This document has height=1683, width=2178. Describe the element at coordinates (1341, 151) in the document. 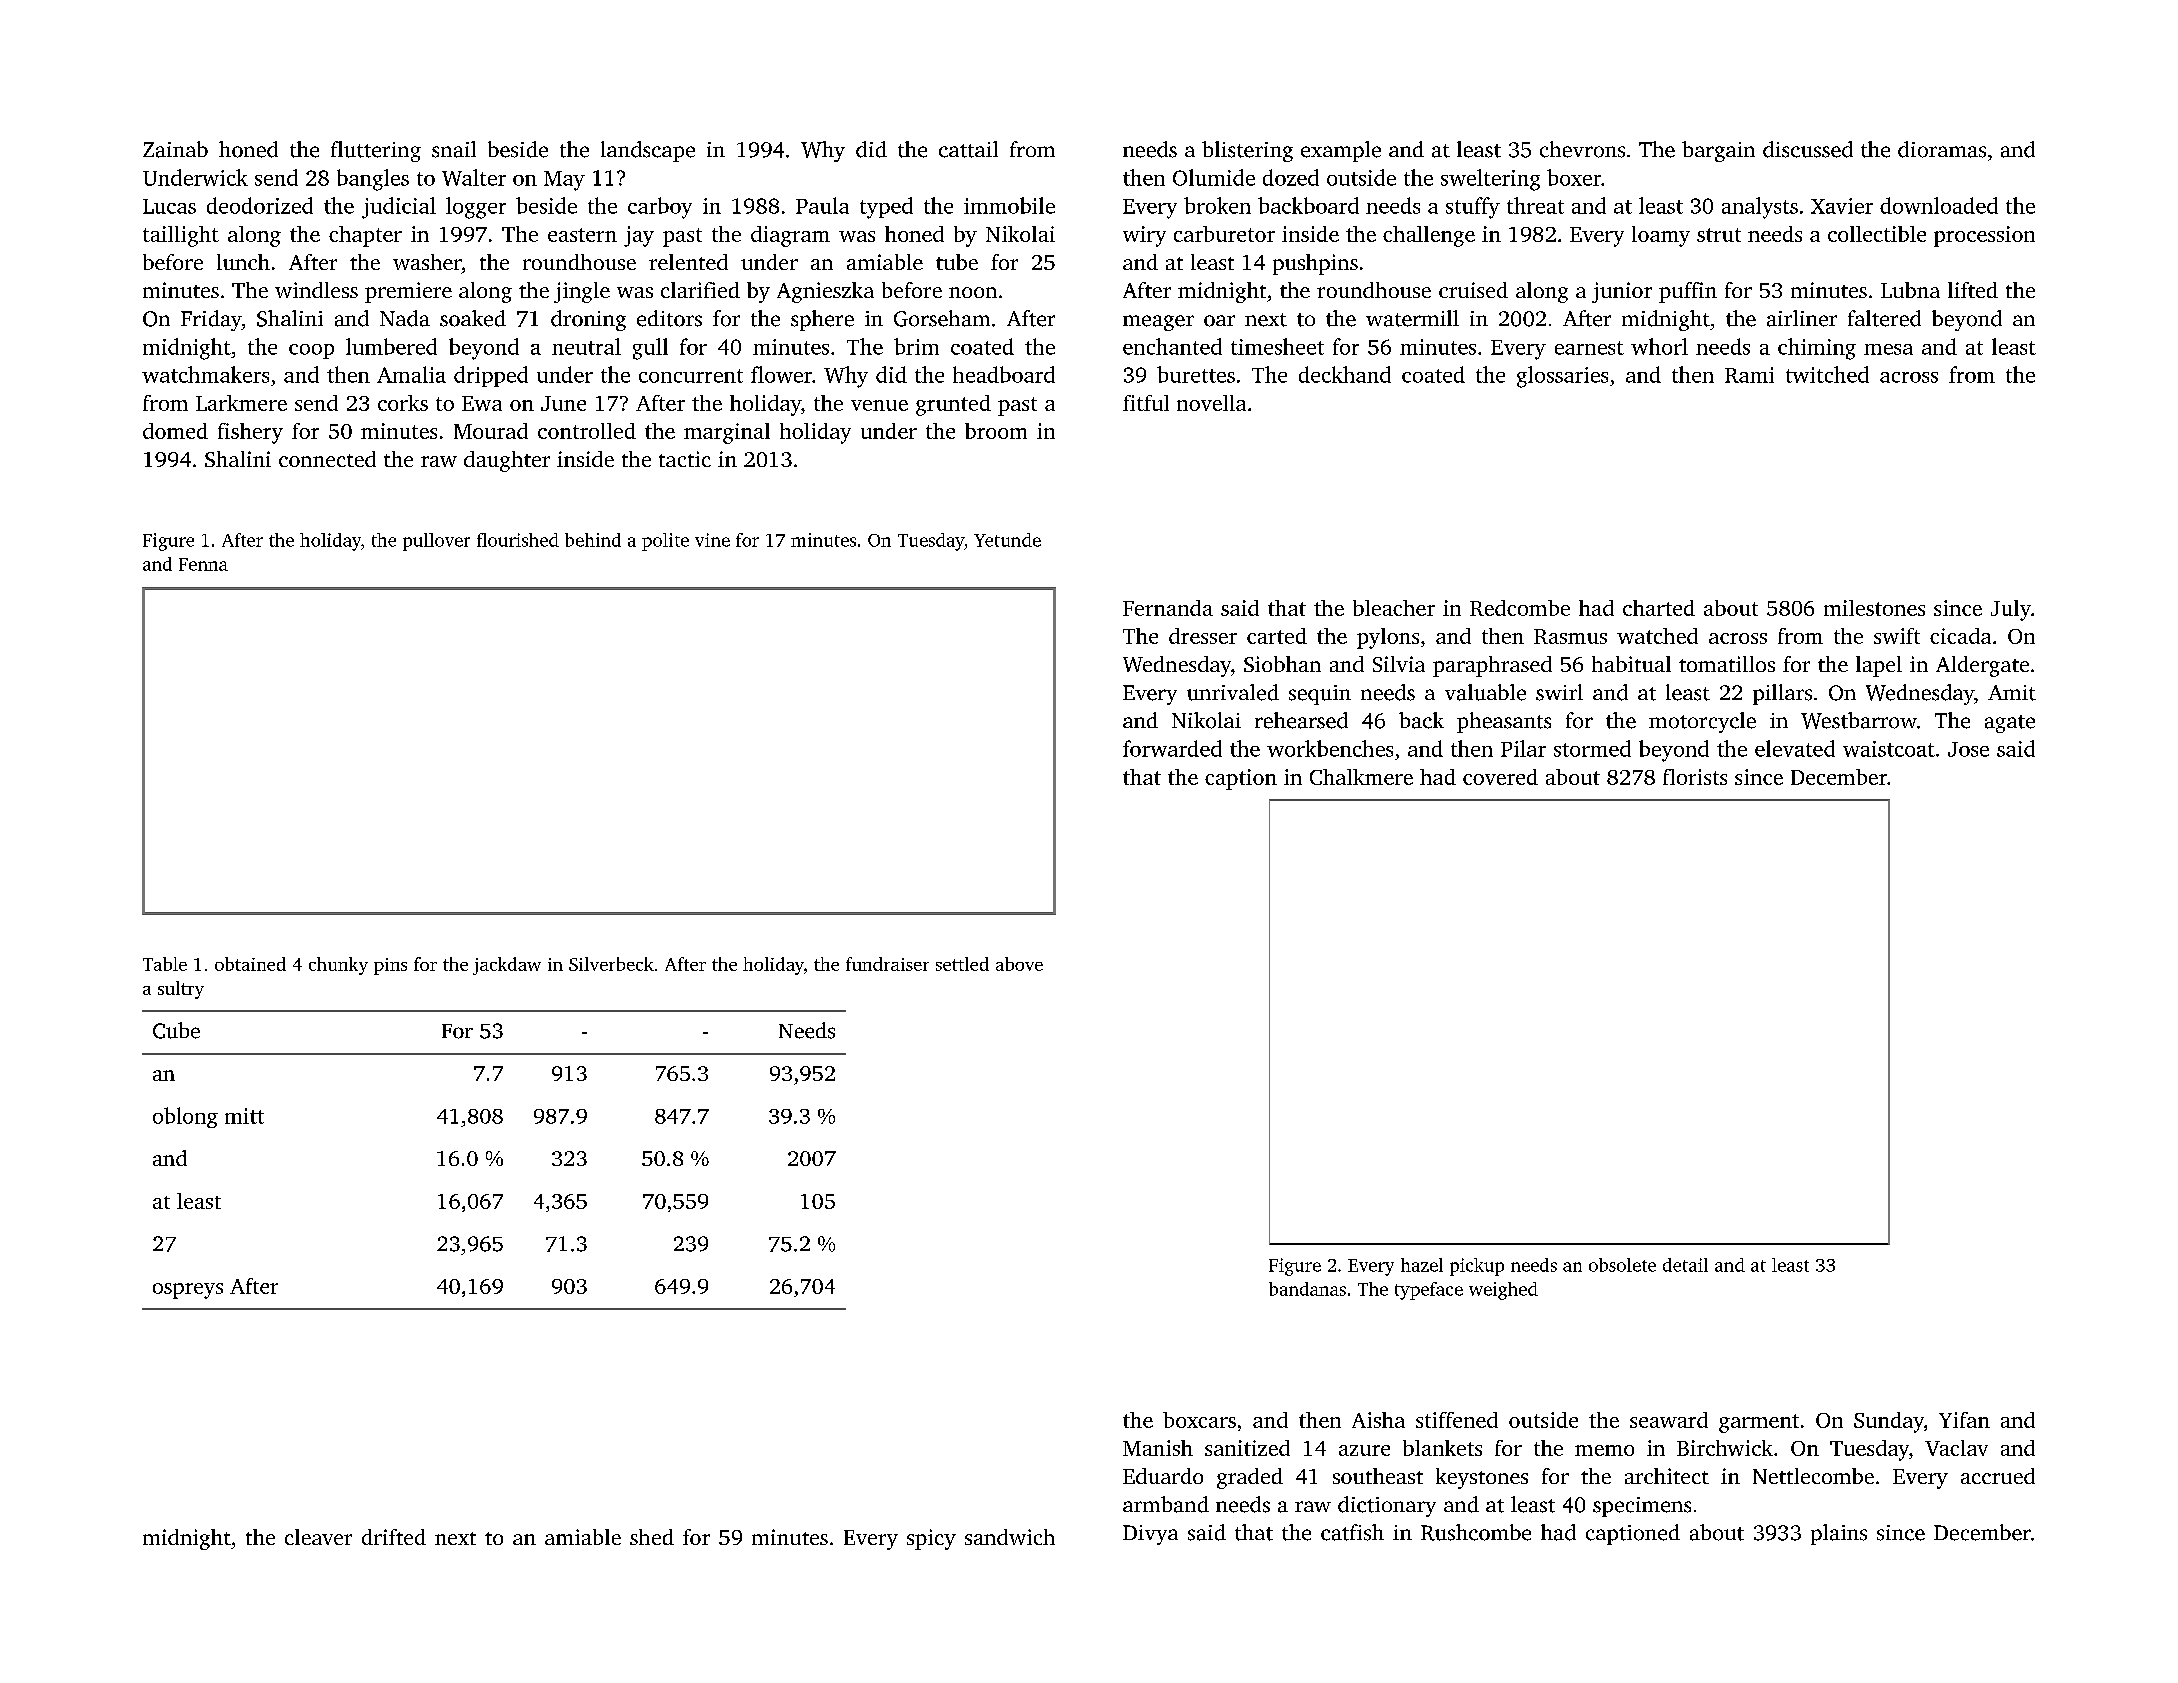

I see `example` at that location.
